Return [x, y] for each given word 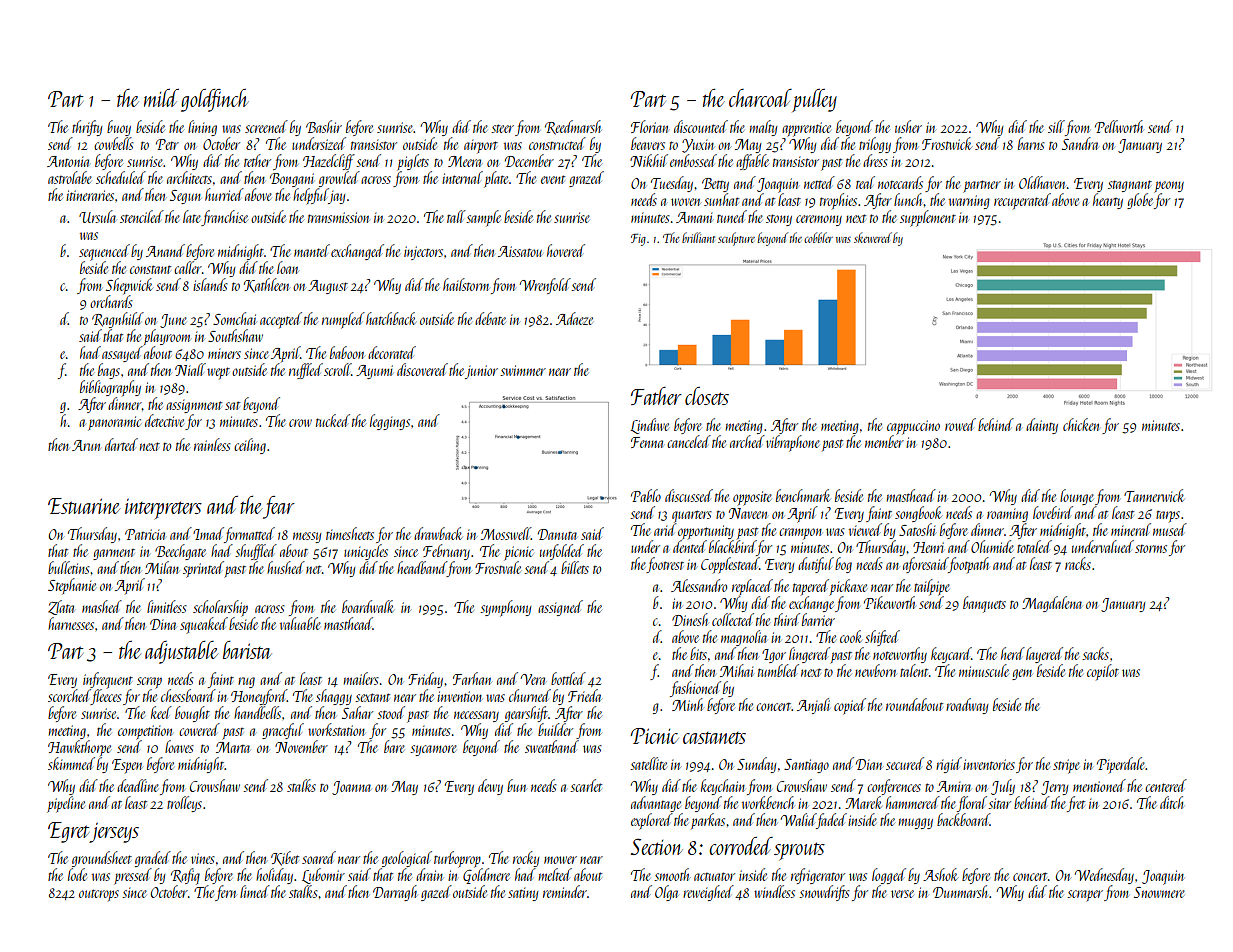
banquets [984, 604]
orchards [111, 301]
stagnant [1130, 186]
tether [257, 160]
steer [502, 128]
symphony [505, 608]
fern [226, 893]
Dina [163, 624]
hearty [1108, 201]
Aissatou [520, 251]
